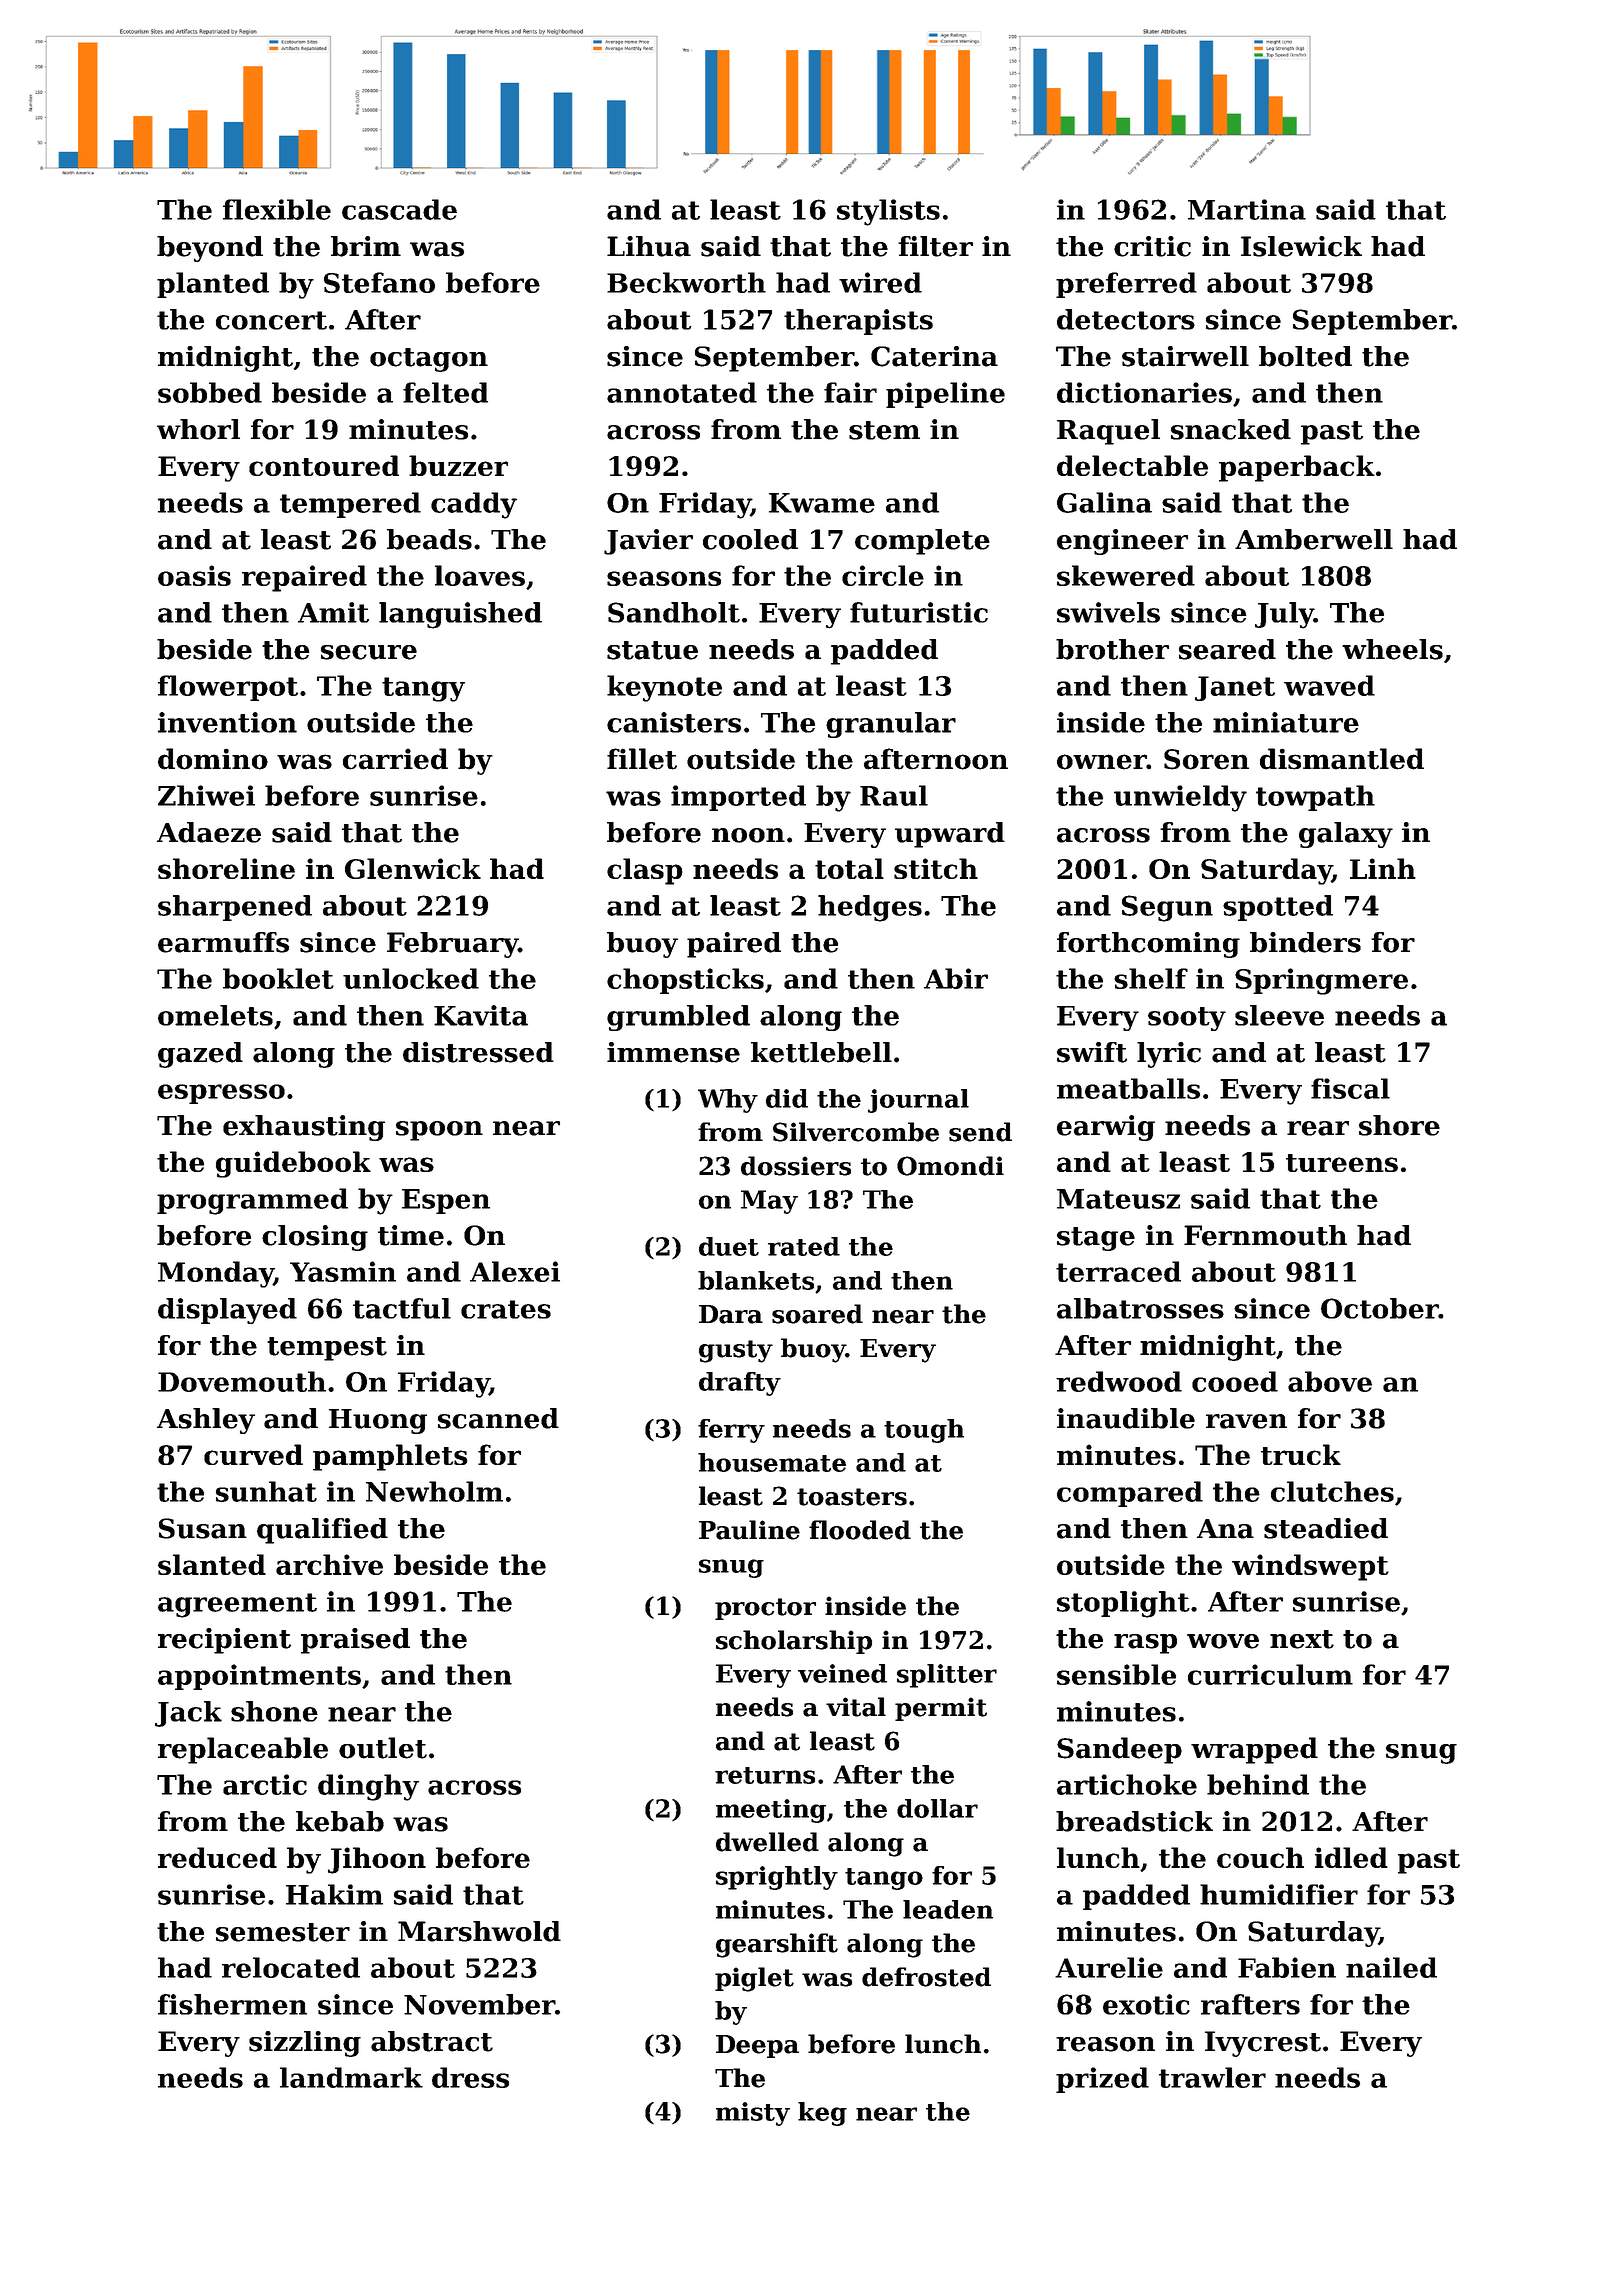 The image size is (1620, 2292). What do you see at coordinates (221, 1094) in the page?
I see `espresso` at bounding box center [221, 1094].
